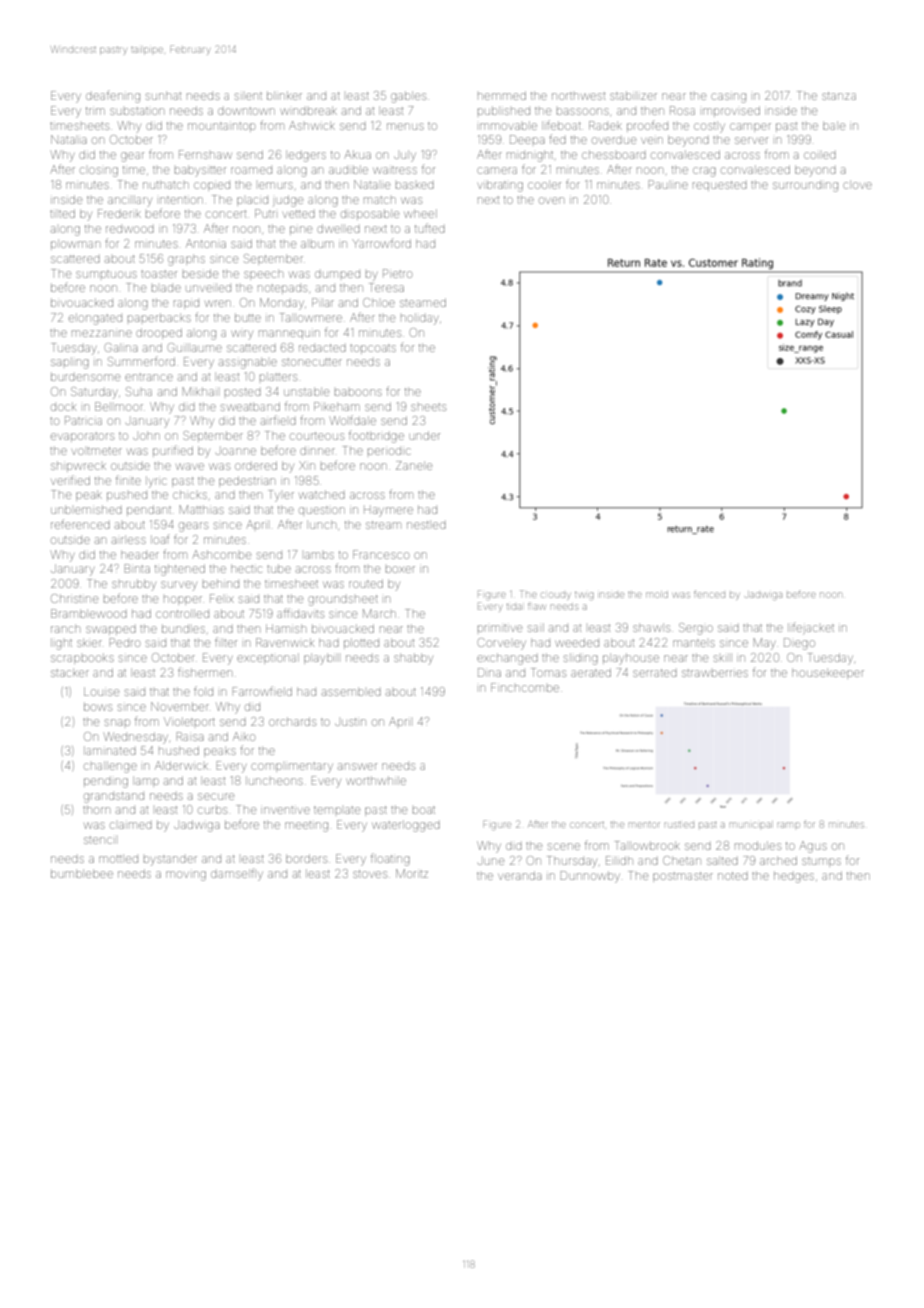 The height and width of the page is (1308, 924). What do you see at coordinates (857, 184) in the page?
I see `clove` at bounding box center [857, 184].
